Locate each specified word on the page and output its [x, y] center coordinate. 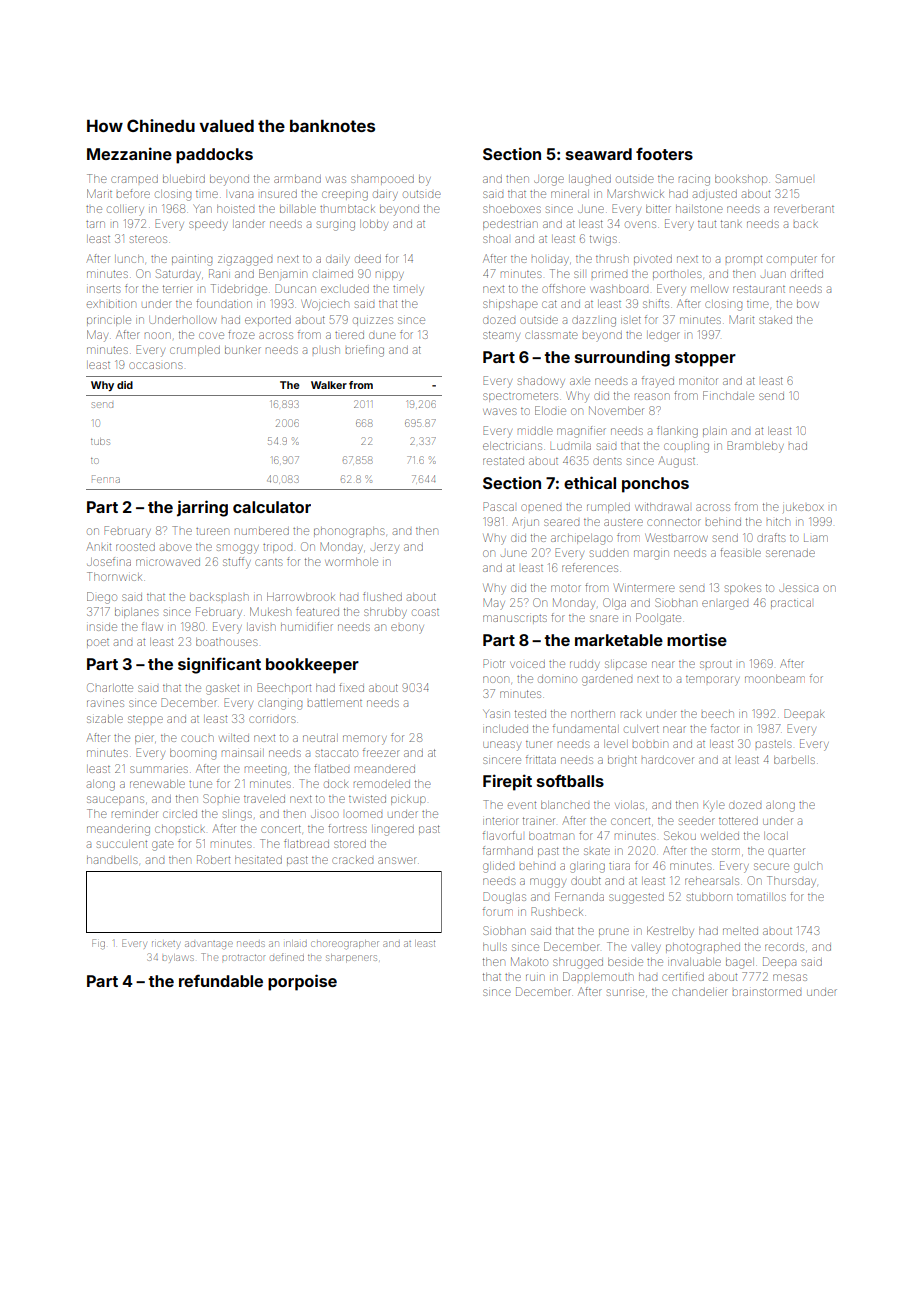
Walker [329, 385]
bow [808, 304]
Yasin [496, 714]
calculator [272, 507]
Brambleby [756, 447]
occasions [155, 365]
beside [625, 962]
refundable [221, 980]
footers [664, 153]
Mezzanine [129, 153]
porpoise [302, 982]
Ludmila [571, 446]
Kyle [714, 806]
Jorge [549, 181]
